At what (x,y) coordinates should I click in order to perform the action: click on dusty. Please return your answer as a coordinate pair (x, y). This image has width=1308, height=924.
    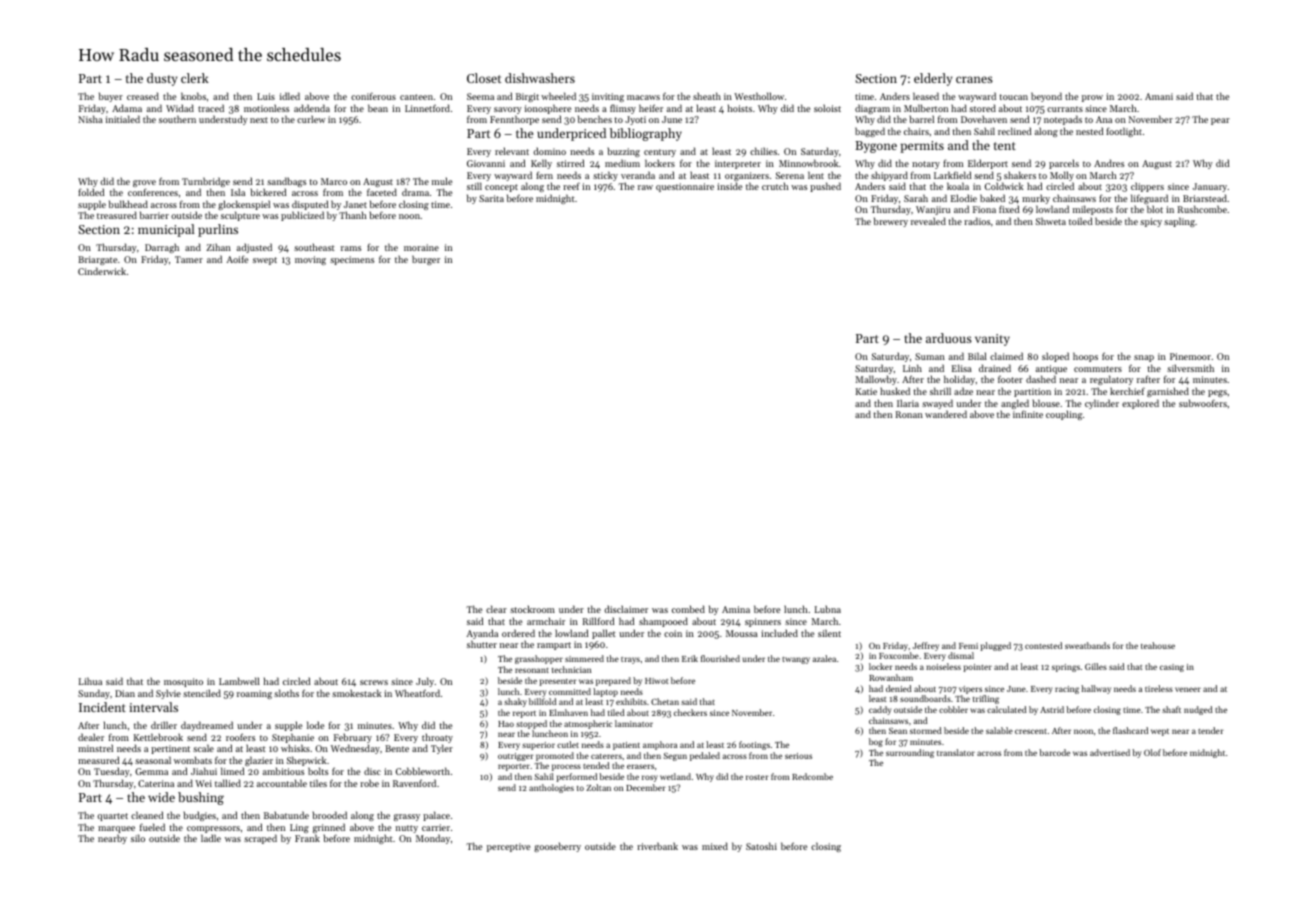
    Looking at the image, I should click on (162, 79).
